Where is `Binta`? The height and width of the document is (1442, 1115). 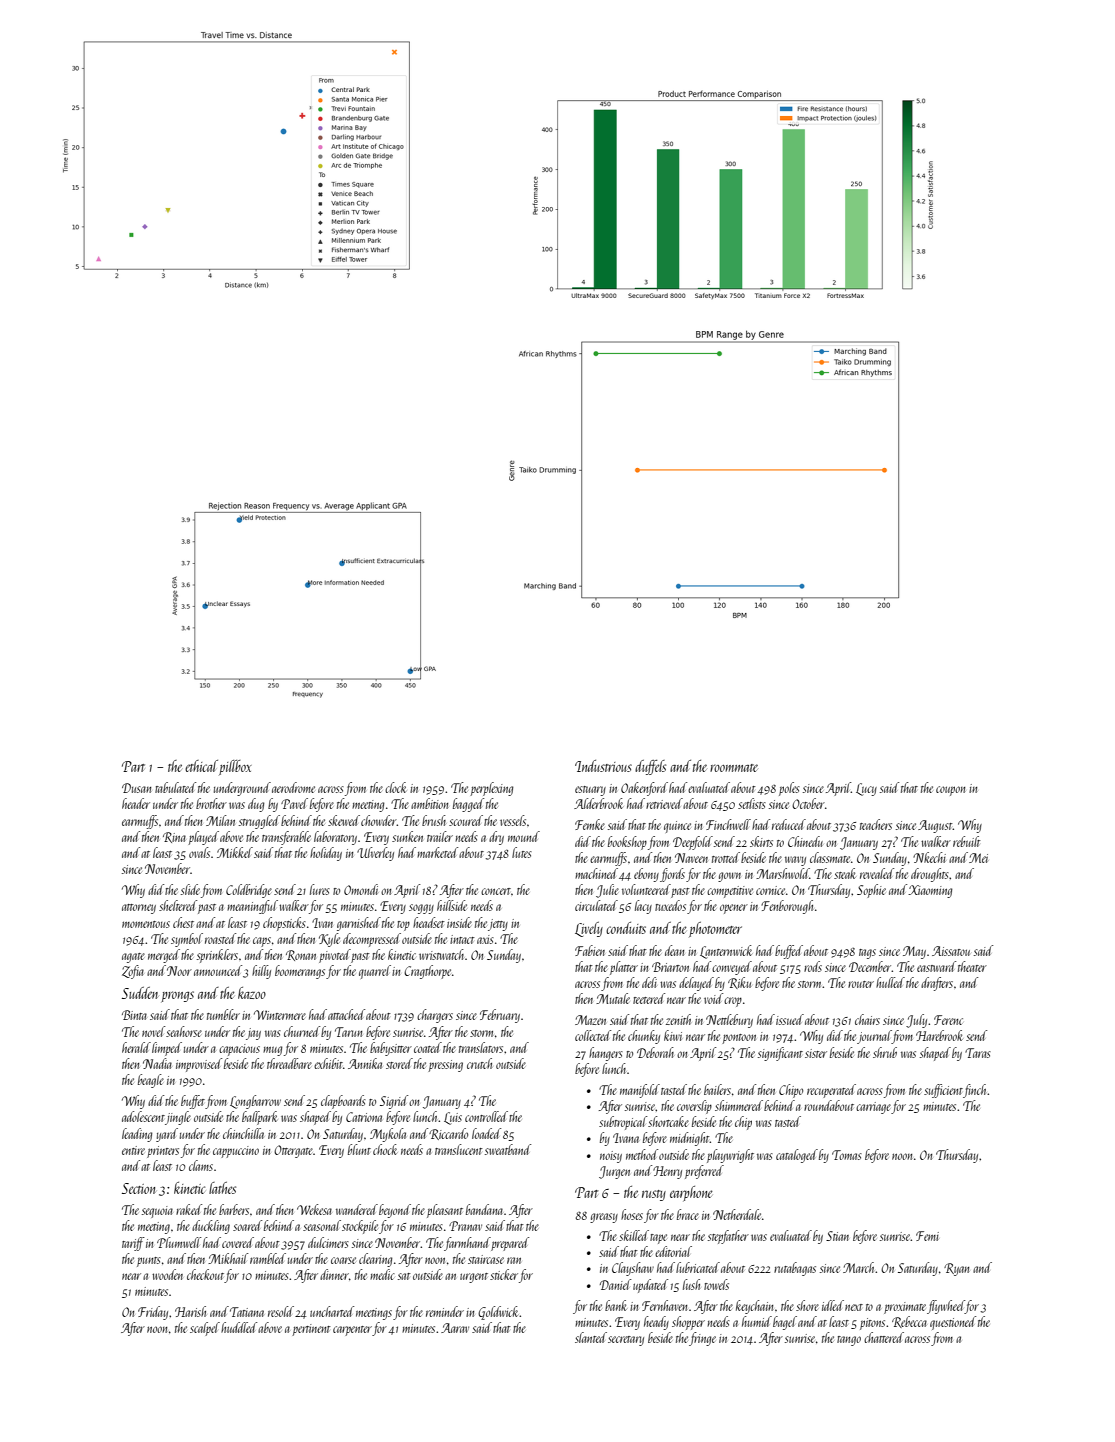
Binta is located at coordinates (134, 1015).
